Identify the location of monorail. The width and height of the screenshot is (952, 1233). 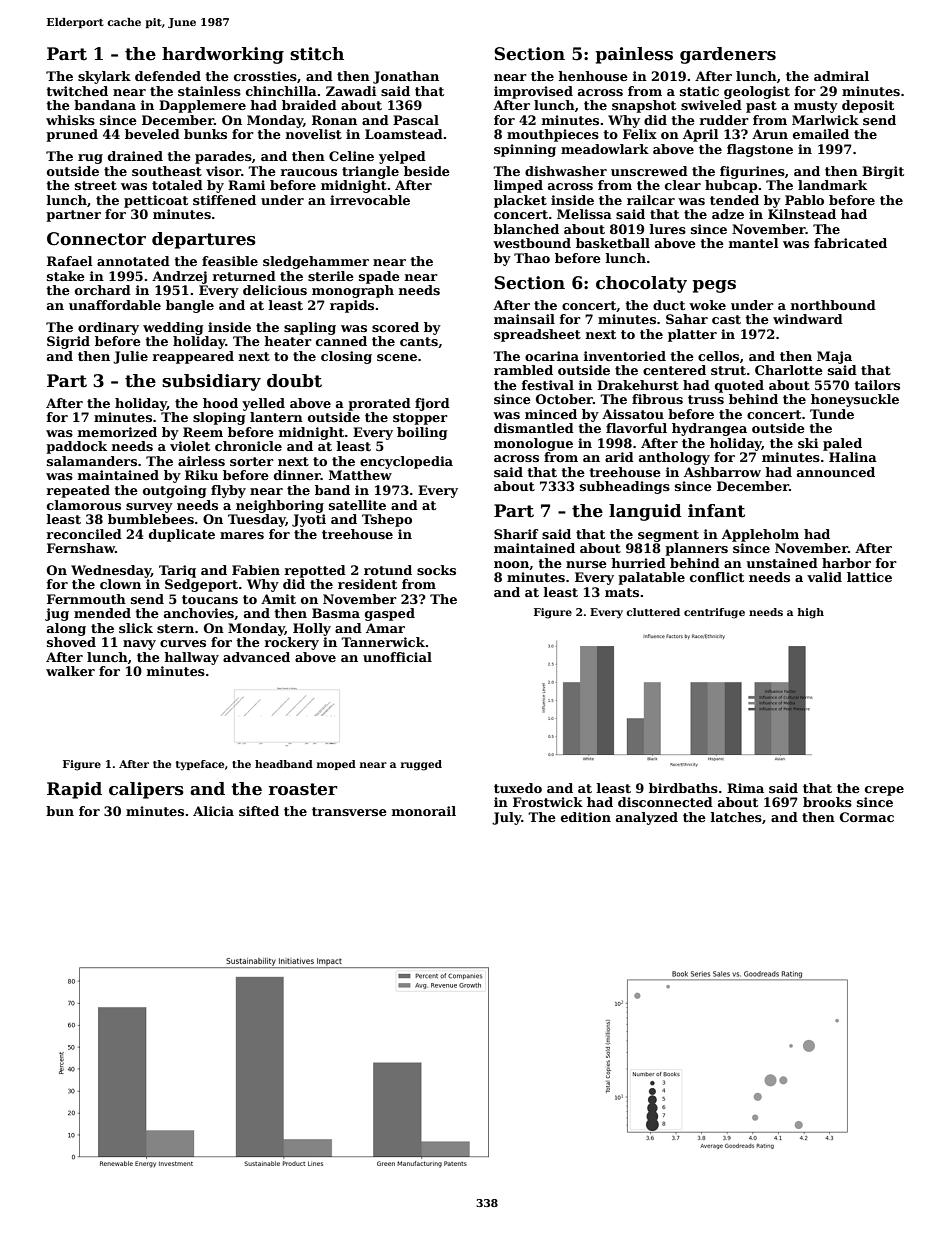
(424, 811).
